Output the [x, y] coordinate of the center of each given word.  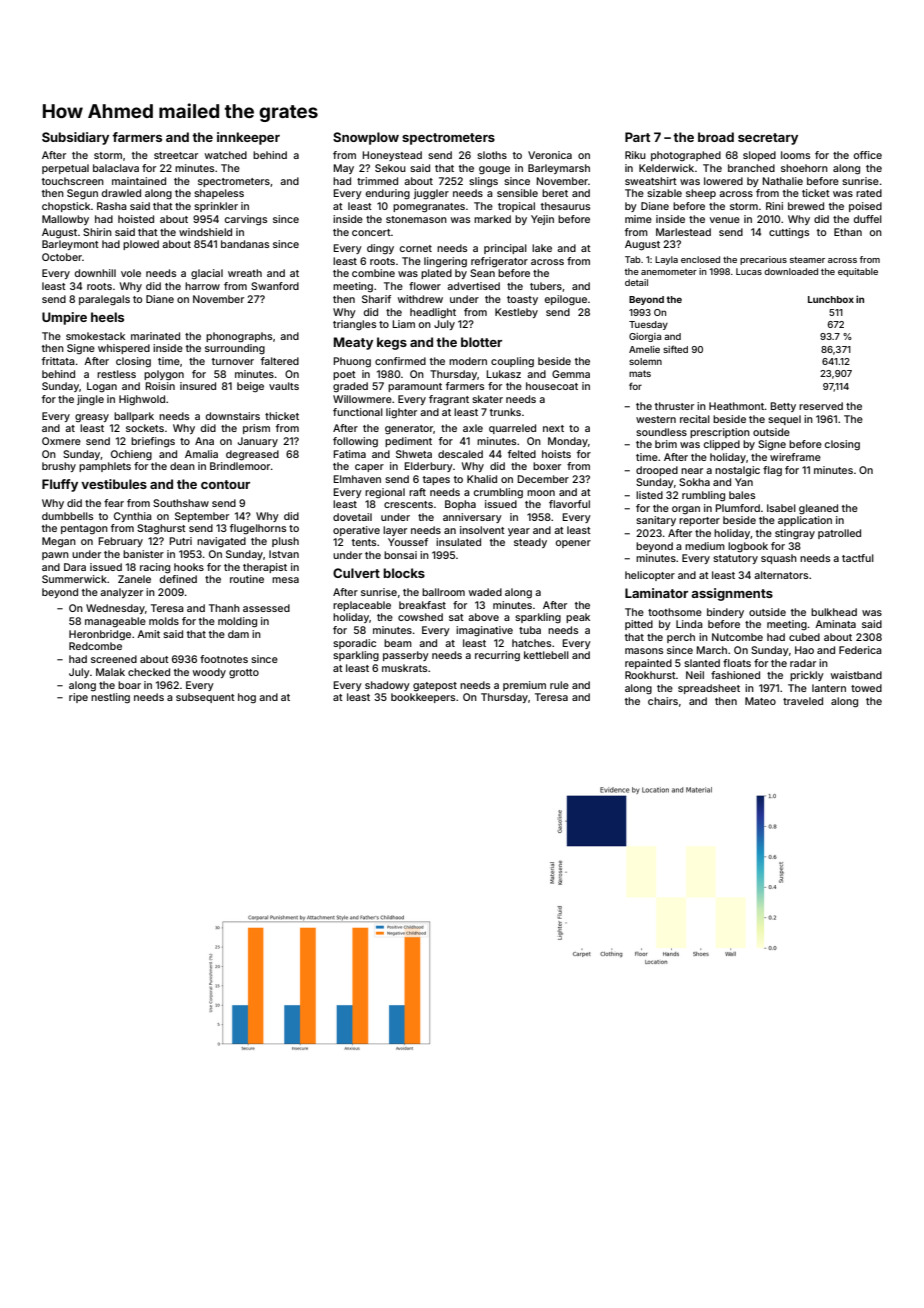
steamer [807, 260]
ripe [78, 698]
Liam [403, 324]
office [868, 155]
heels [107, 317]
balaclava [116, 168]
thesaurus [565, 206]
